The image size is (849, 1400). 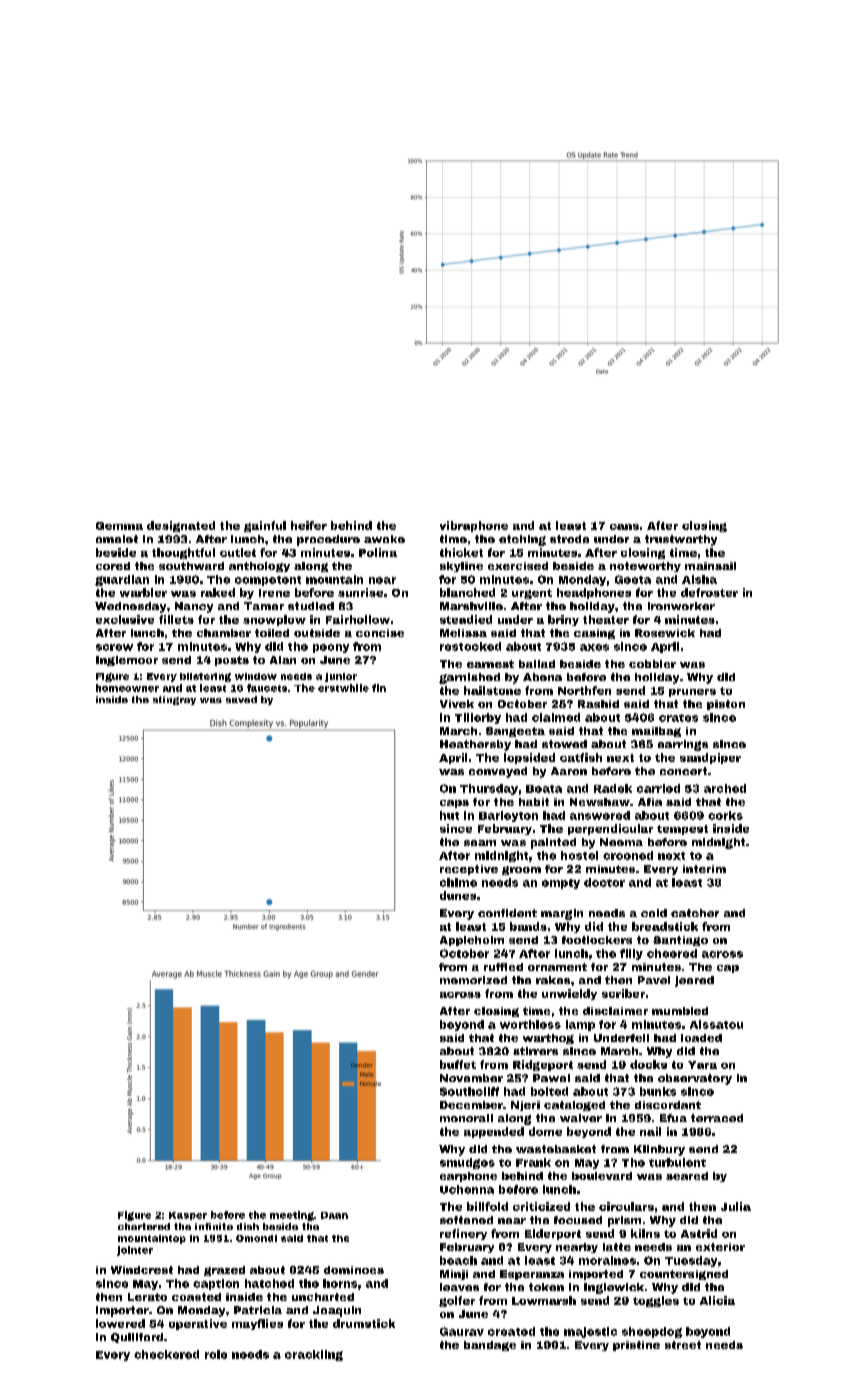 What do you see at coordinates (594, 593) in the screenshot?
I see `headphones` at bounding box center [594, 593].
